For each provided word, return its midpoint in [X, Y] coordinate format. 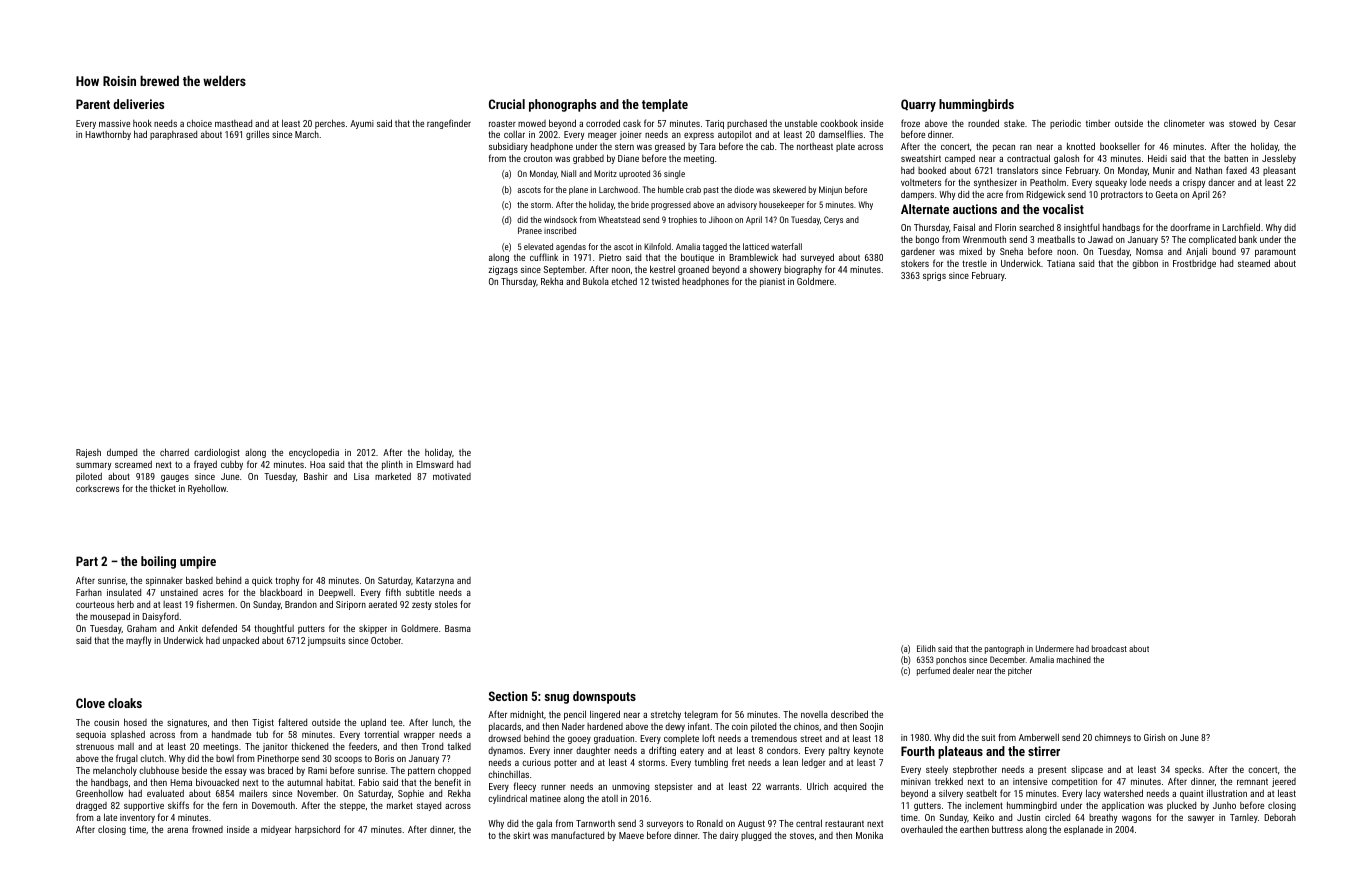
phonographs [562, 105]
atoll [610, 798]
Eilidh [926, 648]
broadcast [1109, 648]
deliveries [138, 104]
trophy [287, 581]
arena [177, 830]
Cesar [1285, 123]
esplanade [1083, 830]
